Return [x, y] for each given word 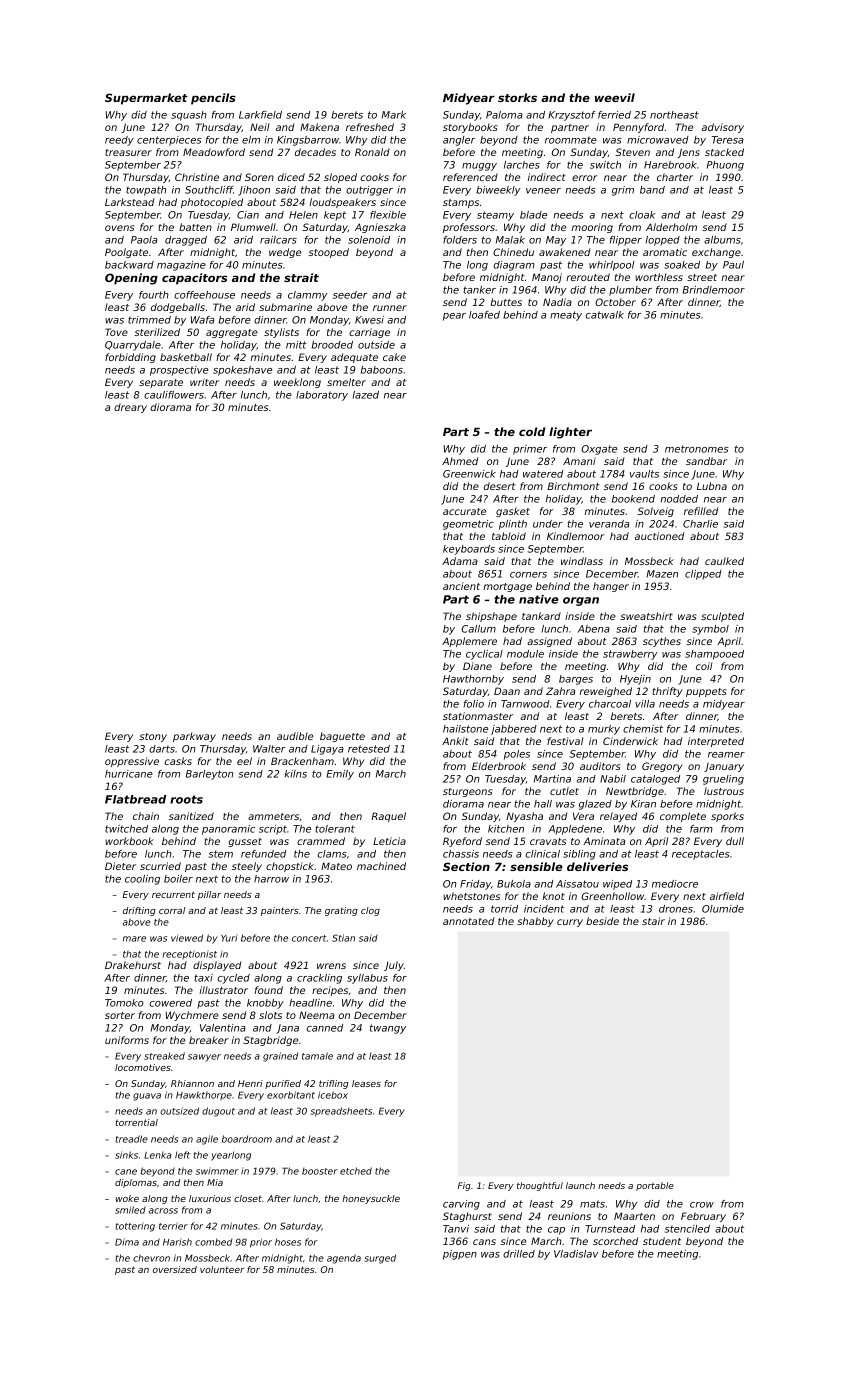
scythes [662, 642]
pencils [213, 99]
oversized [175, 1269]
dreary [130, 408]
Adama [460, 561]
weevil [615, 97]
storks [517, 97]
